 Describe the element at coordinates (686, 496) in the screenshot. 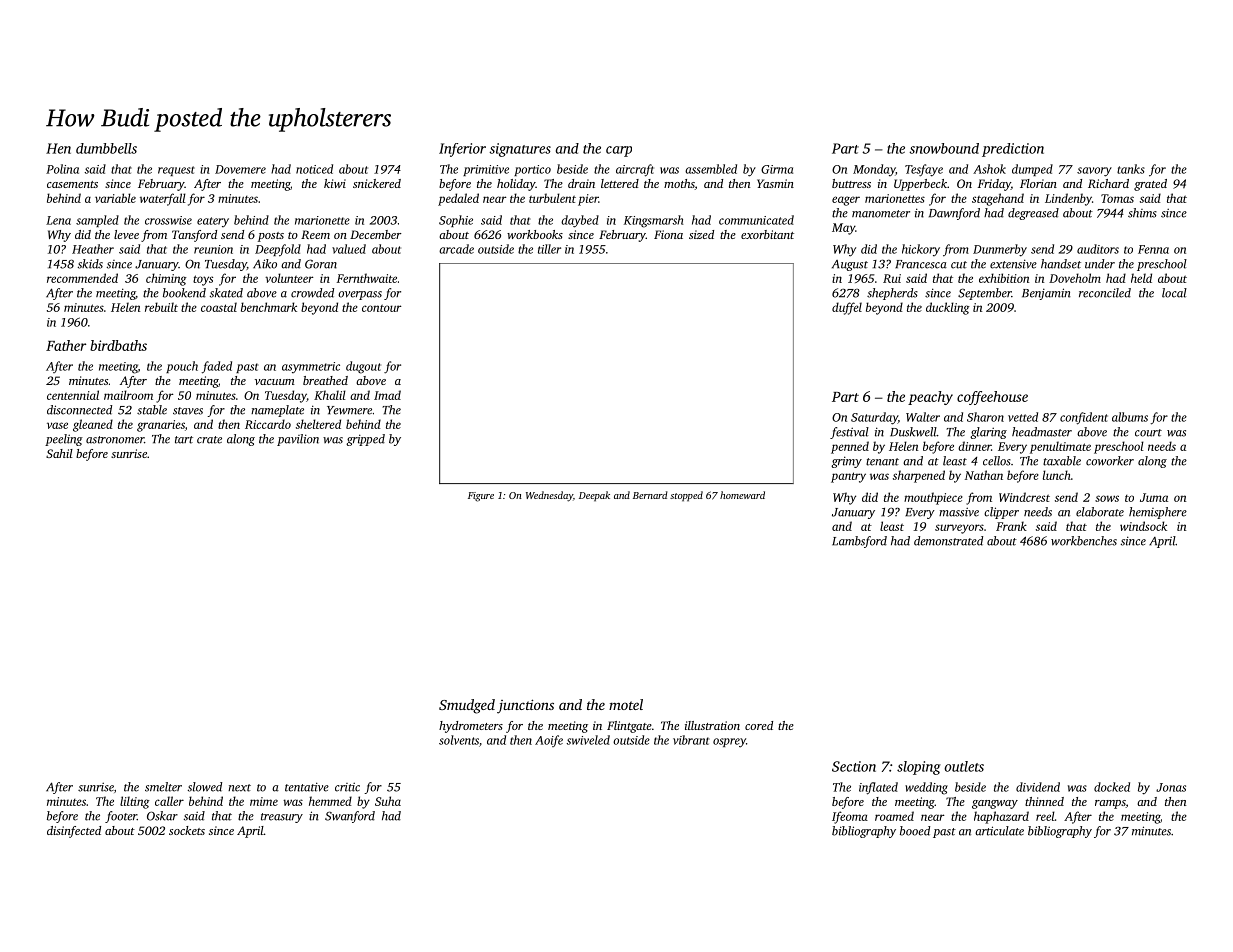

I see `stopped` at that location.
